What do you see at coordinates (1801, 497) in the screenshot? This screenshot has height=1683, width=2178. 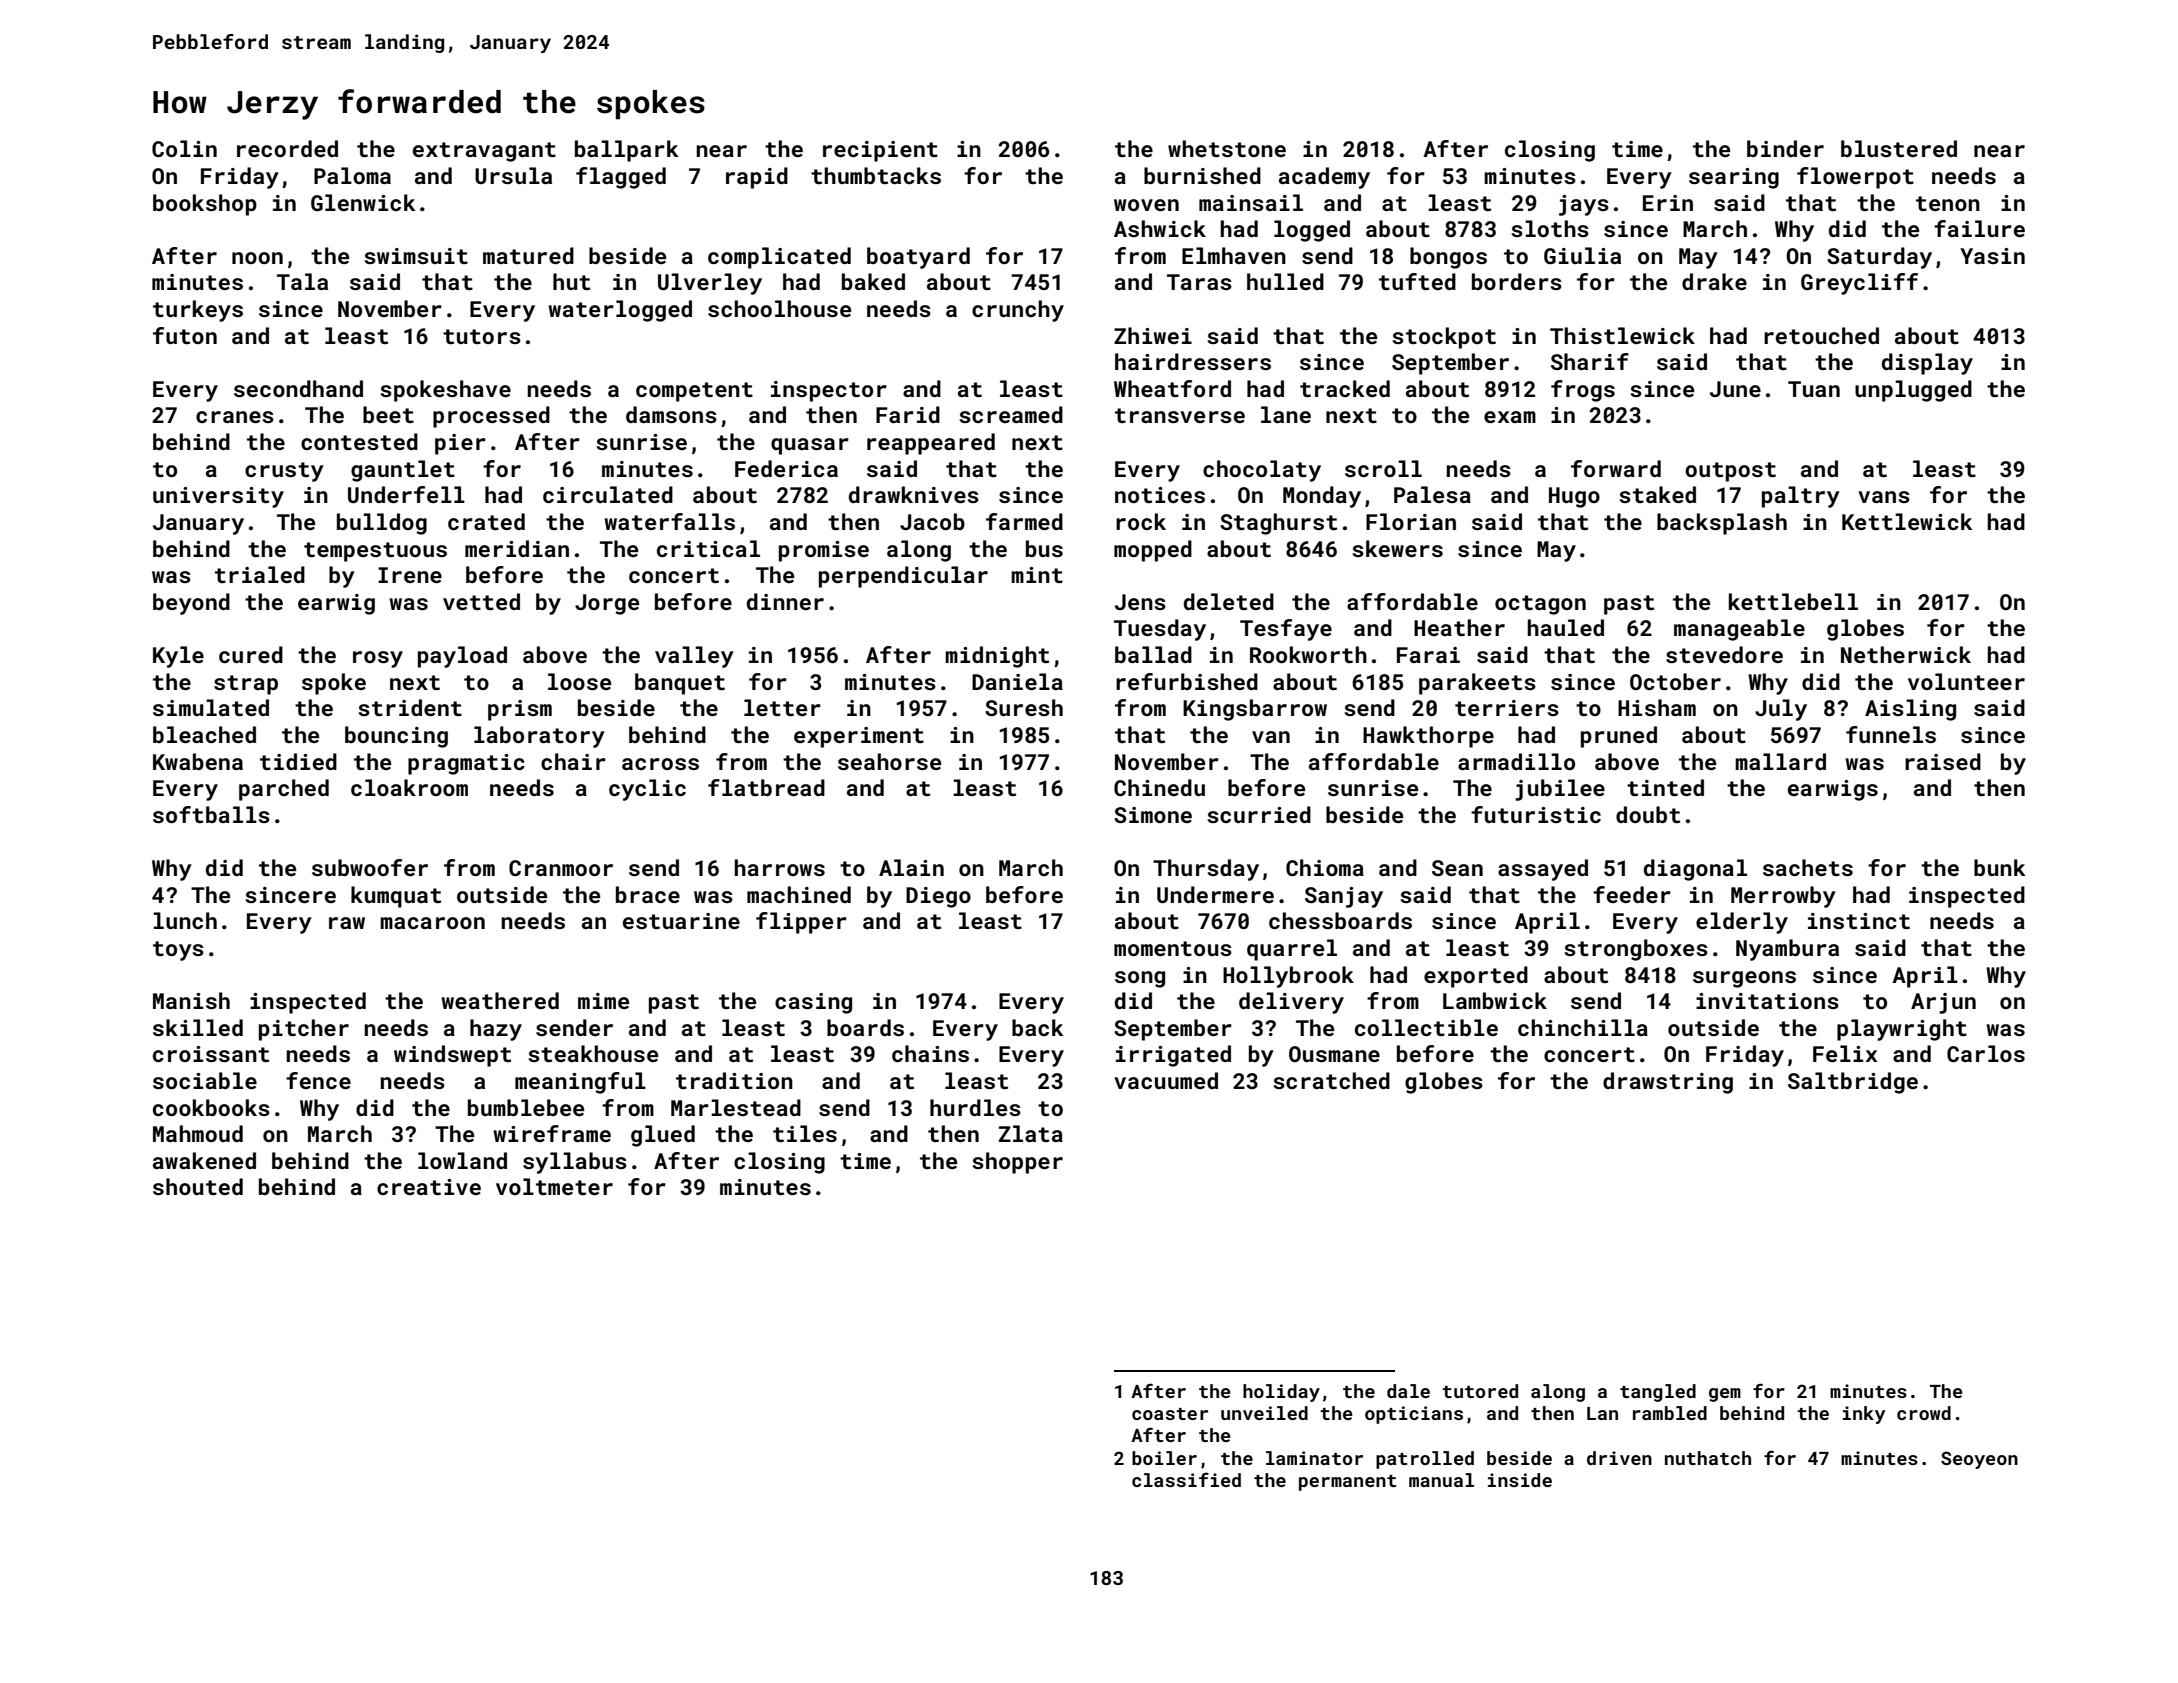 I see `paltry` at bounding box center [1801, 497].
